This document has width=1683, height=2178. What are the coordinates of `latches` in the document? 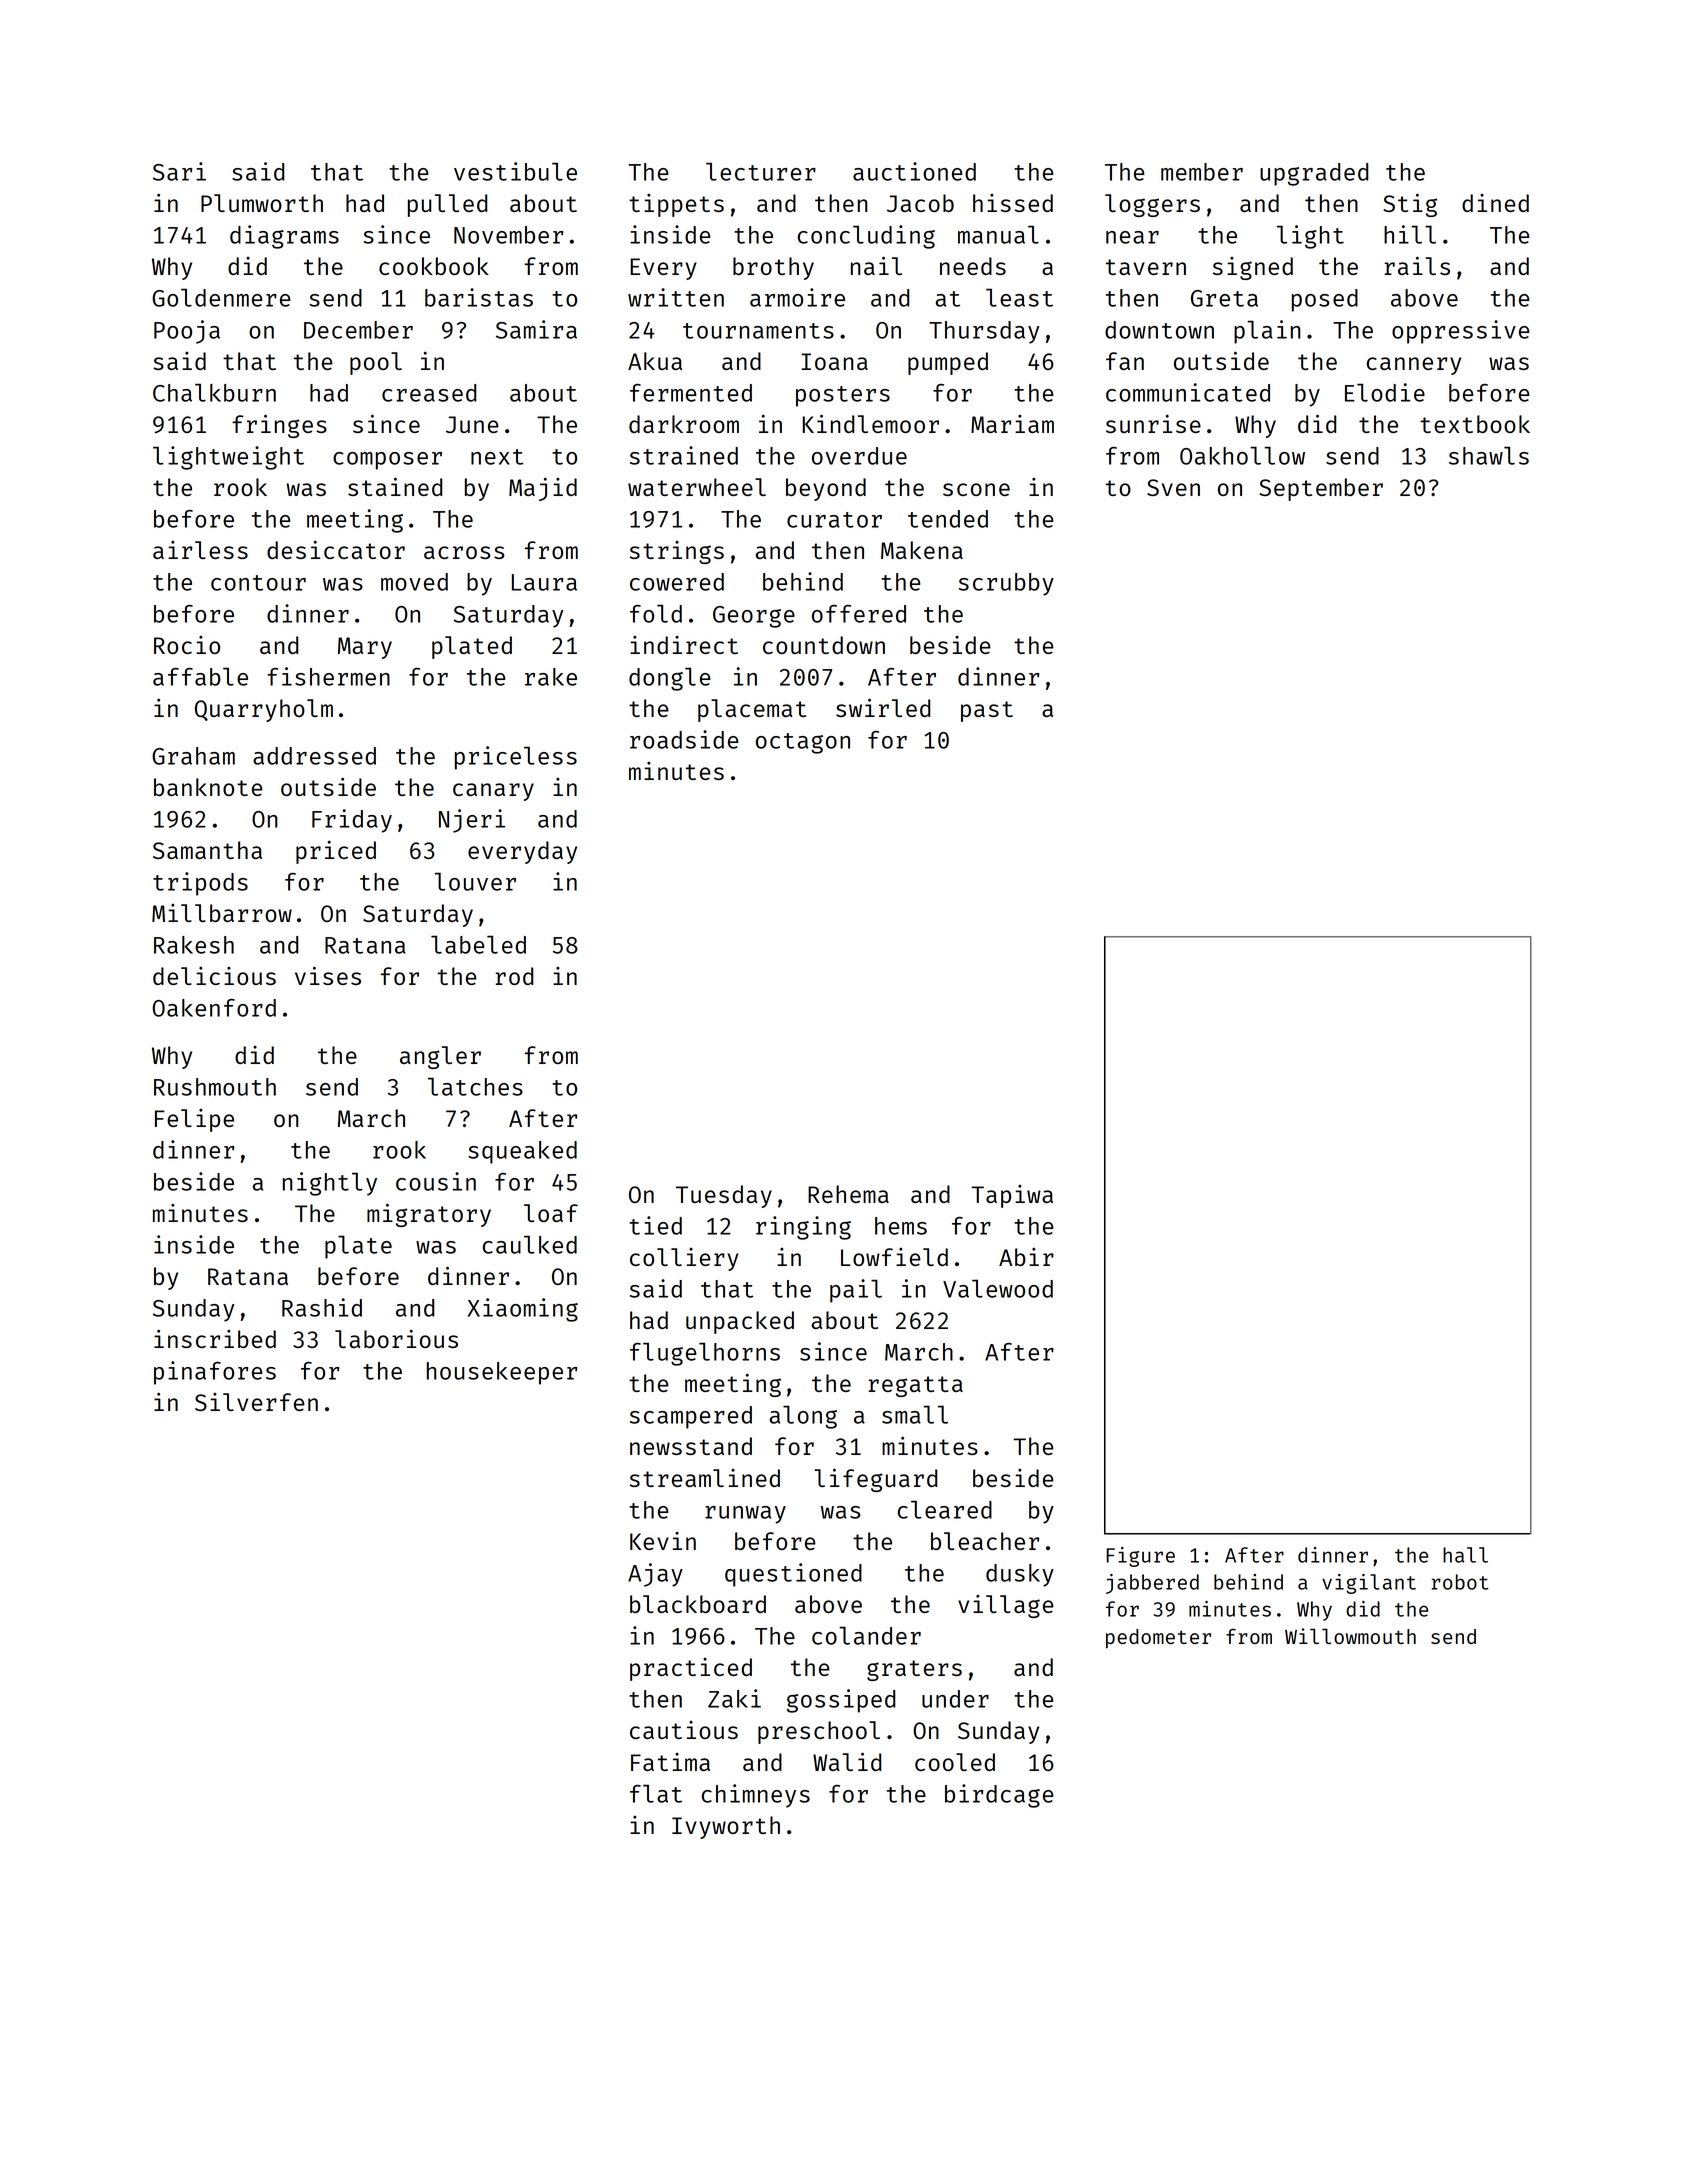 It's located at (475, 1086).
